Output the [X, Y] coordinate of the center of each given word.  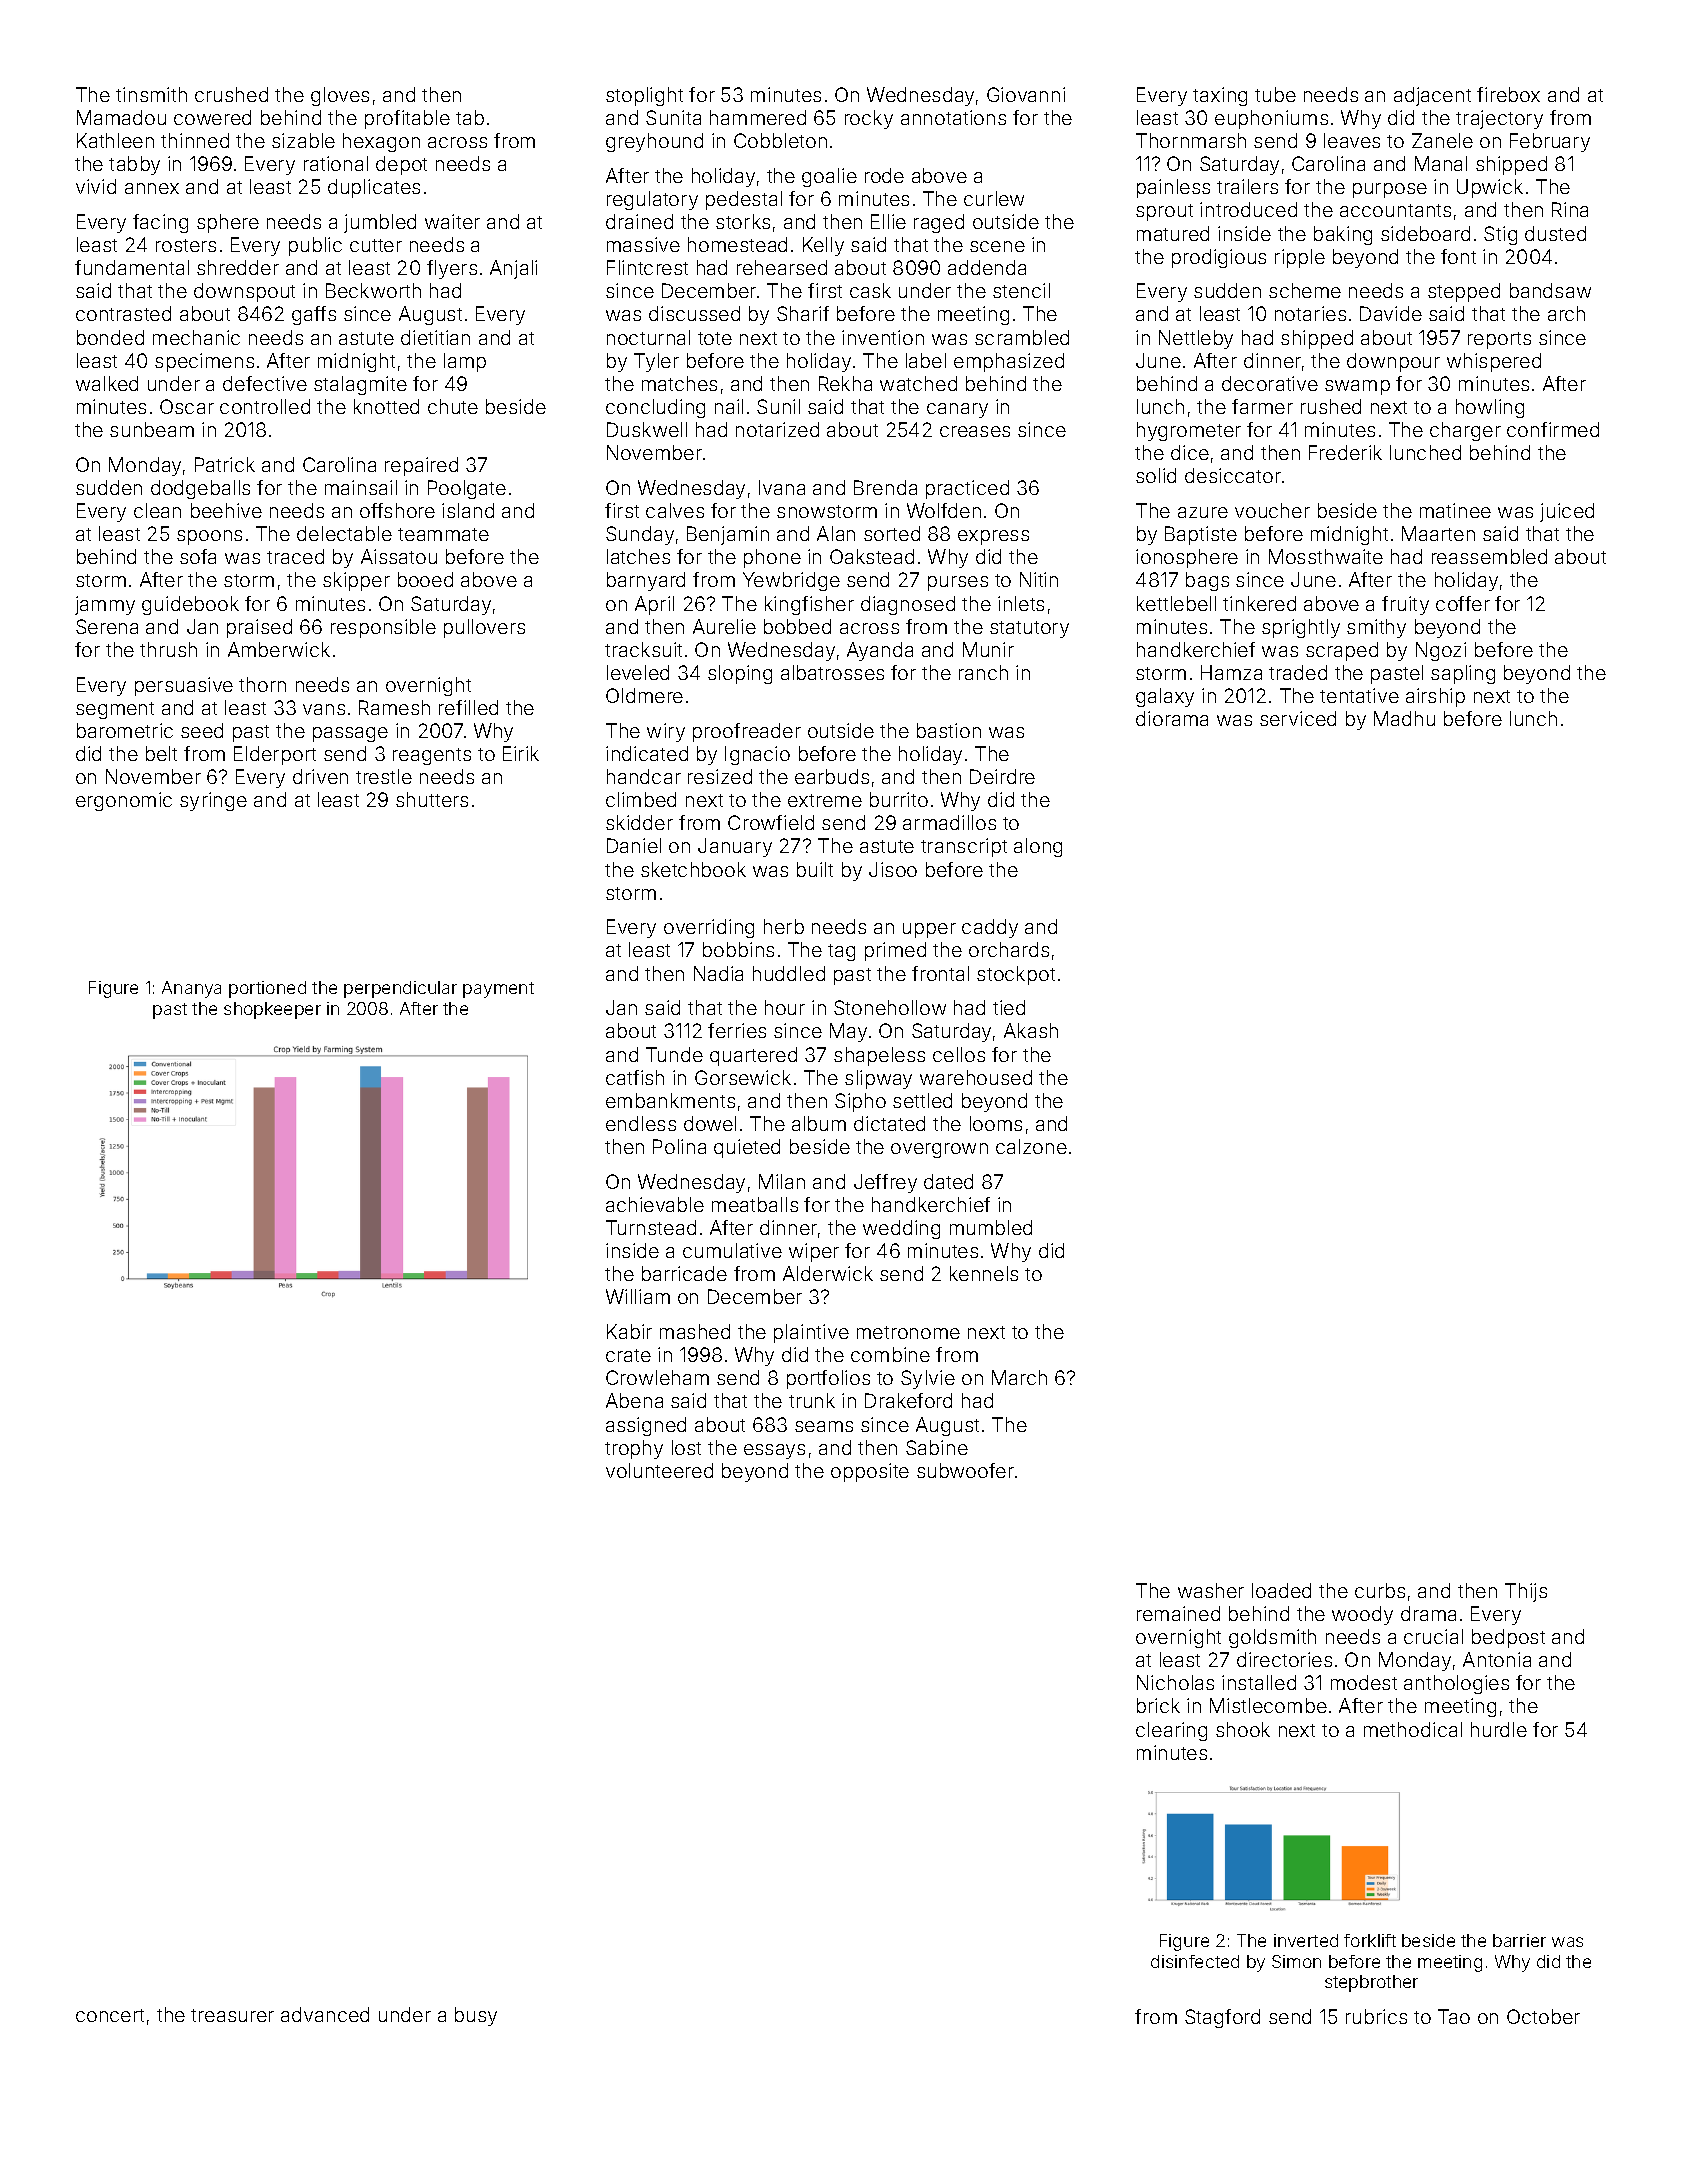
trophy [634, 1449]
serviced [1298, 718]
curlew [994, 198]
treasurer [232, 2015]
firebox [1508, 94]
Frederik [1345, 452]
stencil [1021, 290]
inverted [1306, 1940]
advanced [325, 2014]
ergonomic [124, 801]
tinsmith [151, 94]
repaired [421, 466]
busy [476, 2016]
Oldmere [644, 695]
